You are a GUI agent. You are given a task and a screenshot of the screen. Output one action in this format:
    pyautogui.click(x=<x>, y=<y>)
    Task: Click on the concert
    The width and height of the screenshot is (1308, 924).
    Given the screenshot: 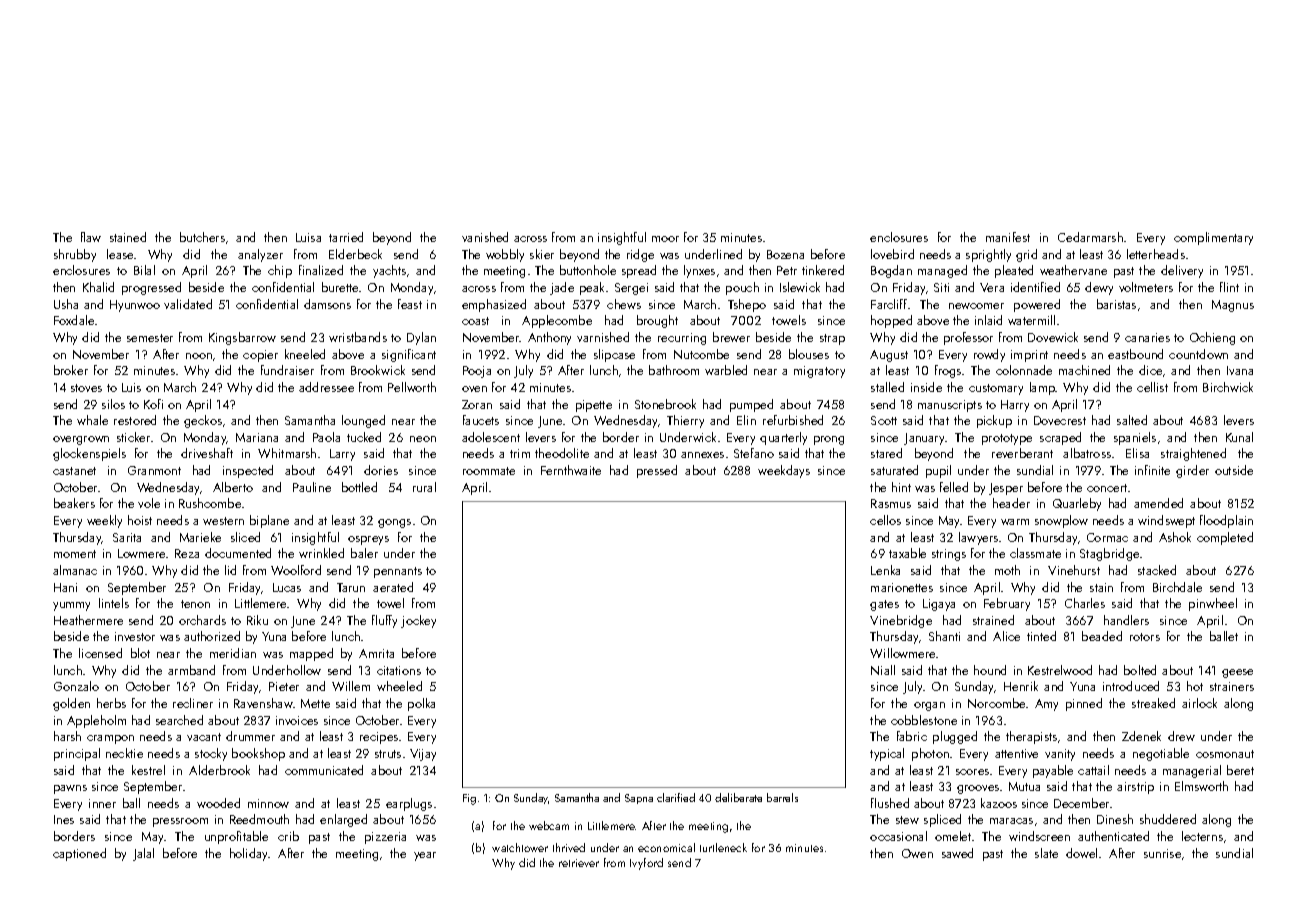 What is the action you would take?
    pyautogui.click(x=1107, y=488)
